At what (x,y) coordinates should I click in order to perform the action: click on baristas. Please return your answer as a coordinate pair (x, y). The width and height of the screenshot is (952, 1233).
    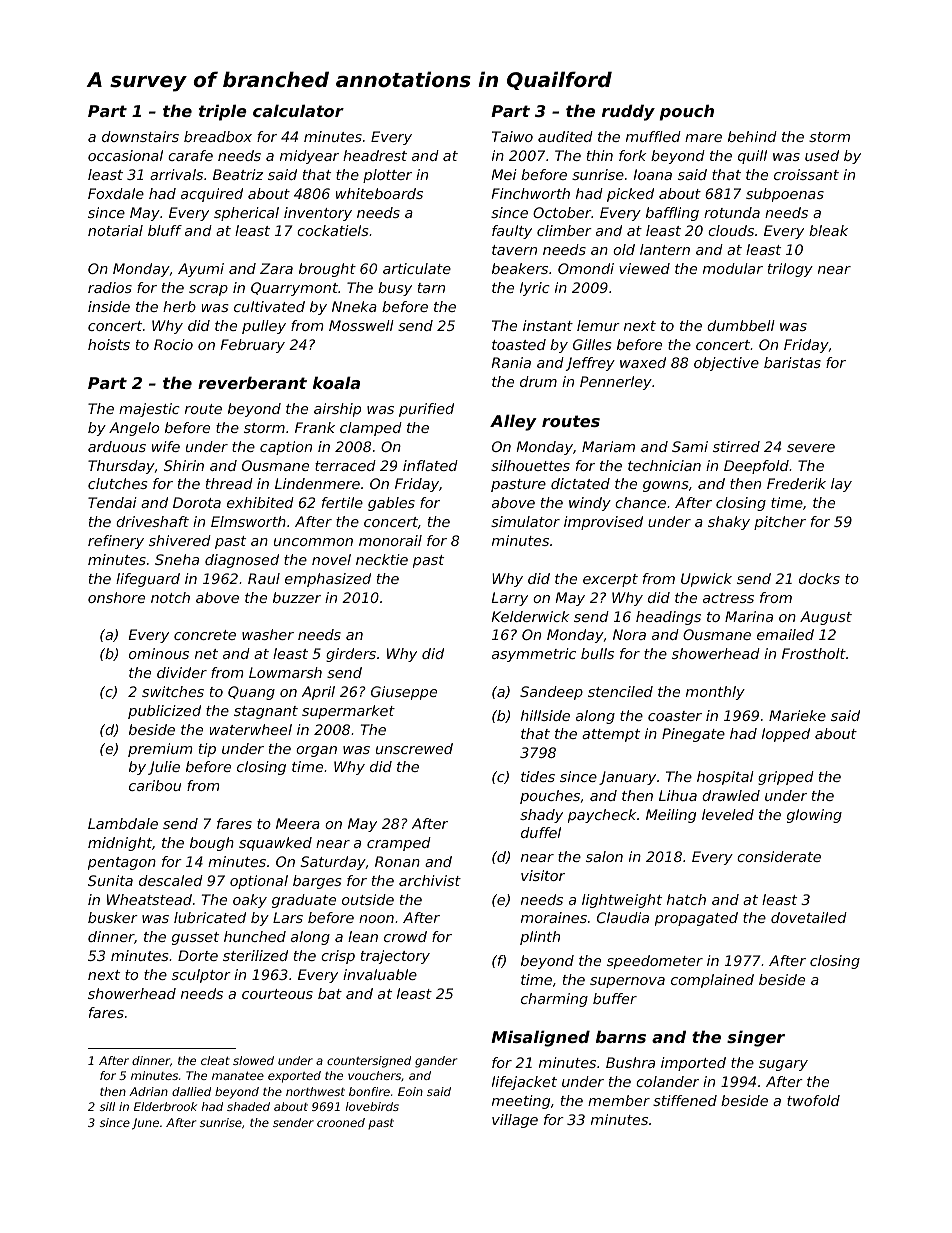
    Looking at the image, I should click on (792, 362).
